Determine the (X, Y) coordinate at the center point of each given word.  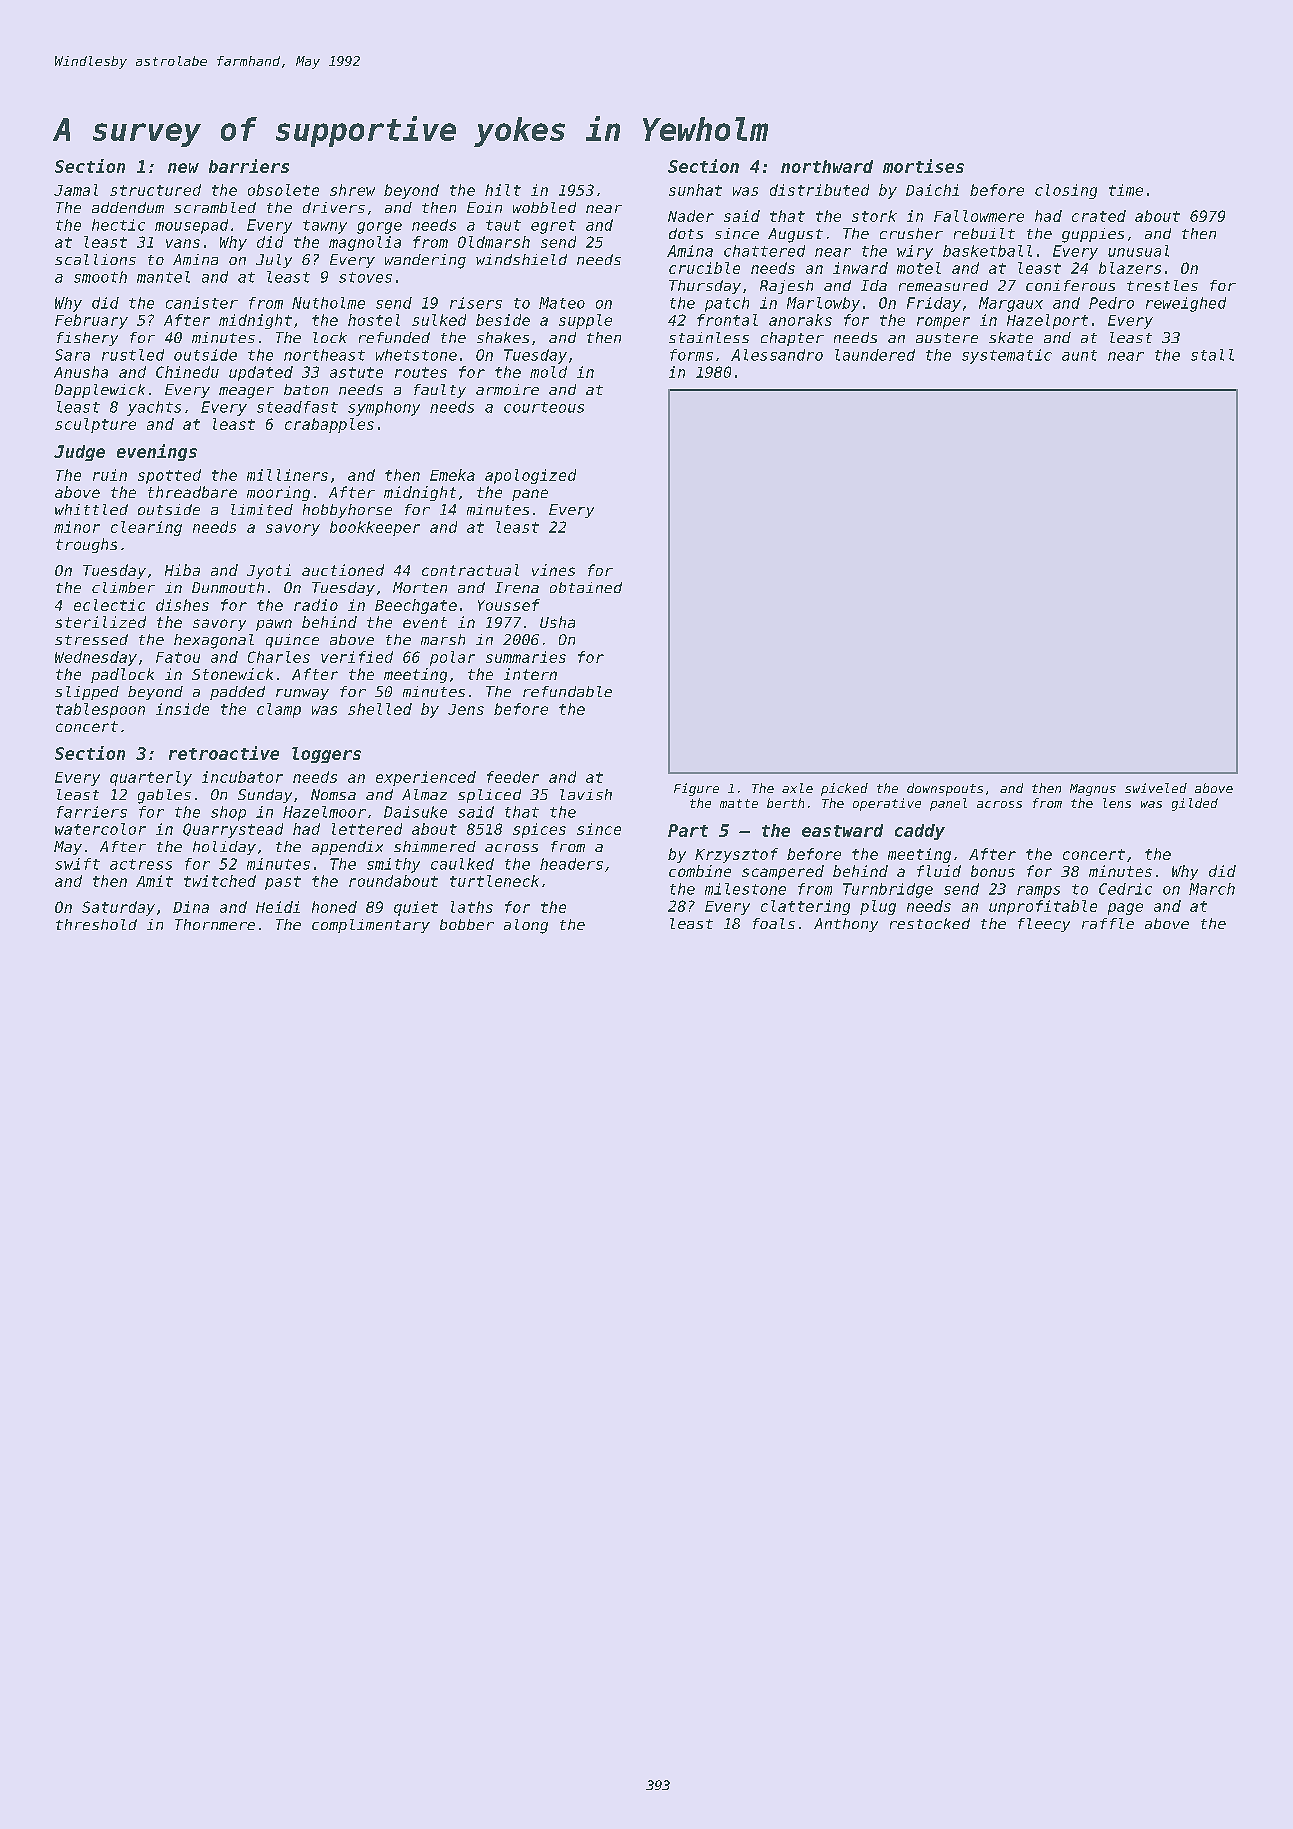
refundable (567, 691)
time (1126, 190)
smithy (393, 865)
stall (1212, 355)
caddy (920, 832)
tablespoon (100, 710)
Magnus (1093, 790)
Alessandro (777, 355)
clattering (805, 907)
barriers (249, 166)
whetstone (416, 355)
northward (827, 166)
